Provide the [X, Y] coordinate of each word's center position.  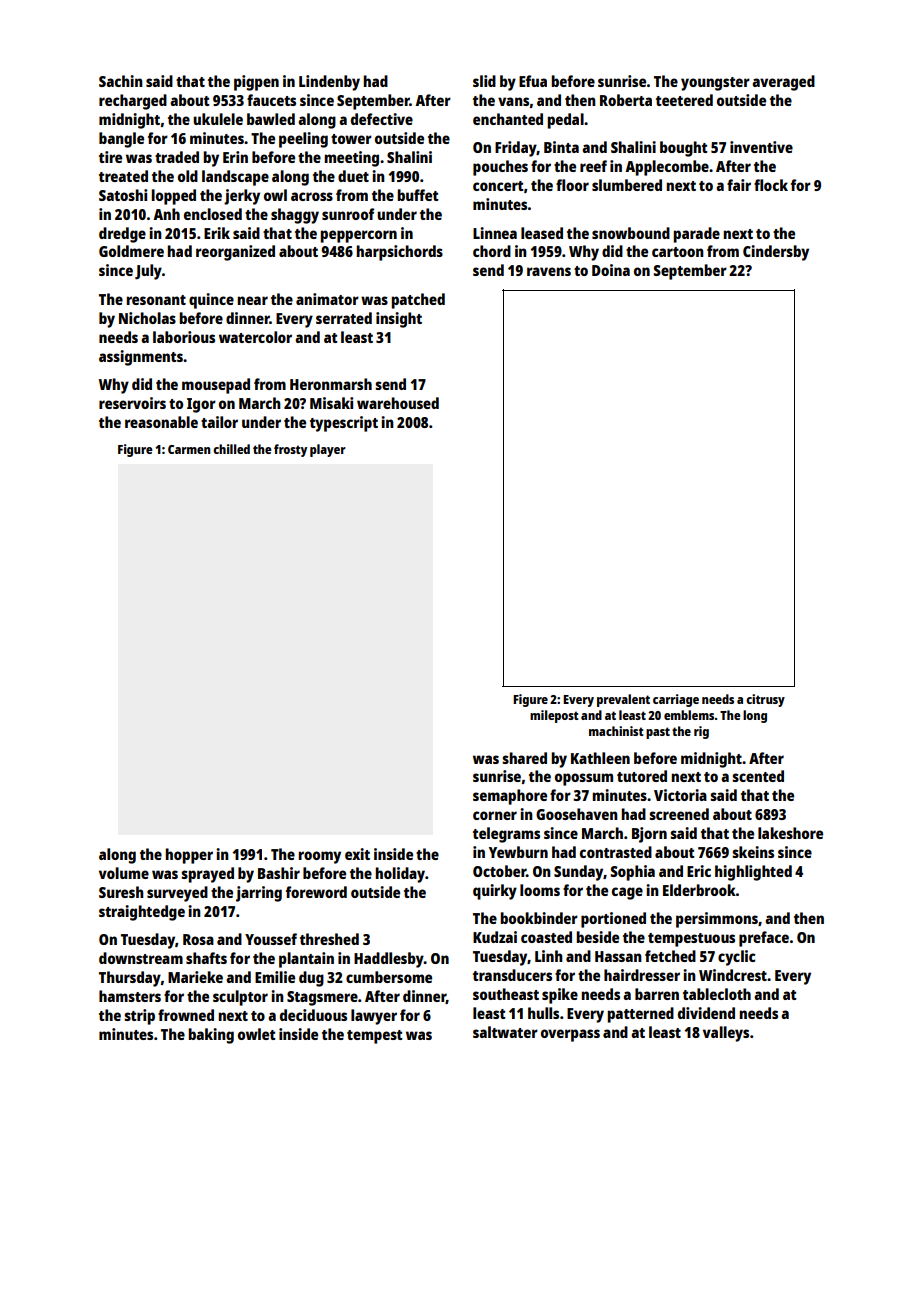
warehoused [398, 403]
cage [627, 893]
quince [211, 301]
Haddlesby [389, 960]
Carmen [189, 449]
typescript [344, 424]
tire [110, 157]
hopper [189, 856]
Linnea [495, 233]
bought [684, 149]
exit [357, 854]
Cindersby [776, 253]
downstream [141, 958]
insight [399, 320]
